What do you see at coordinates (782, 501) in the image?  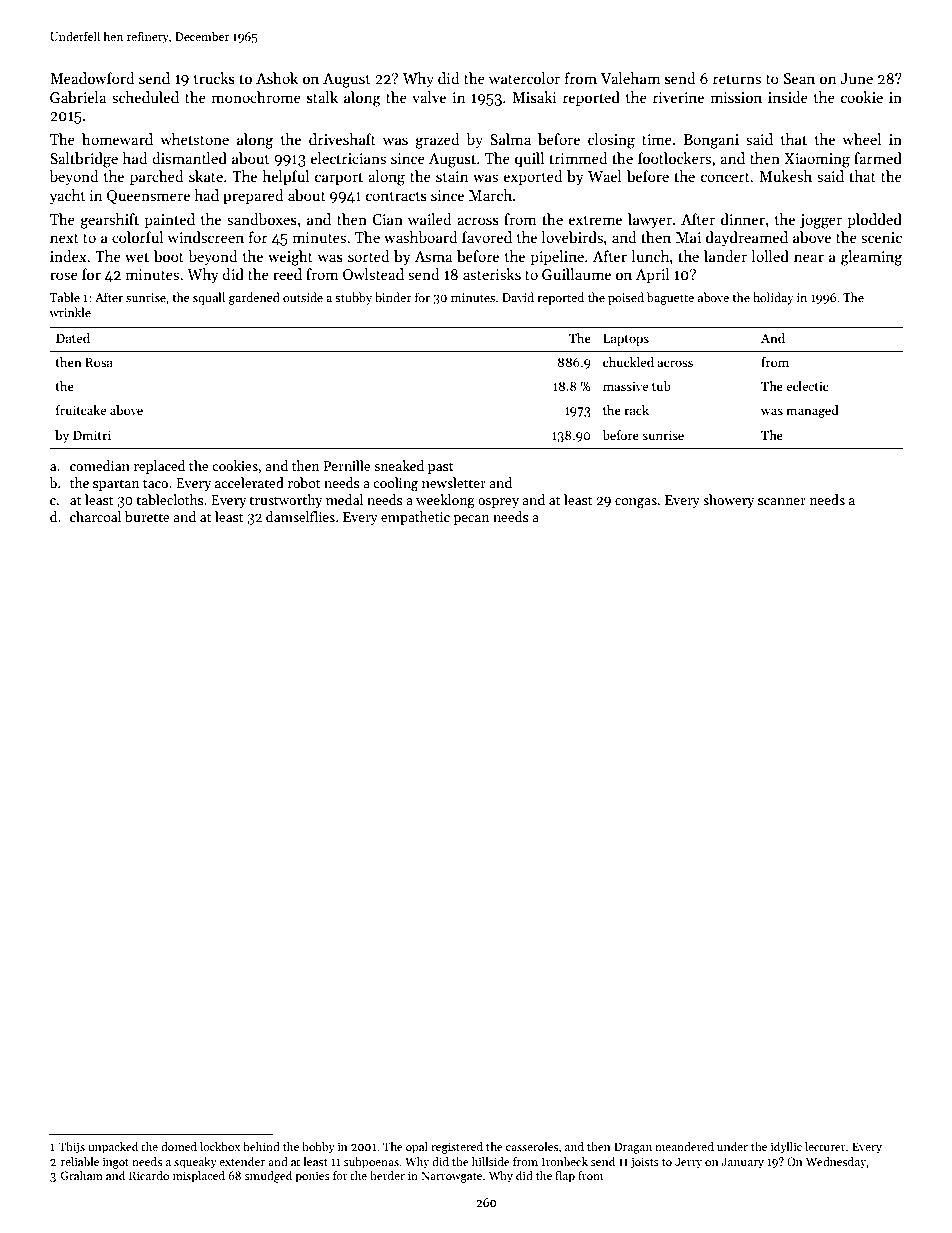 I see `scanner` at bounding box center [782, 501].
